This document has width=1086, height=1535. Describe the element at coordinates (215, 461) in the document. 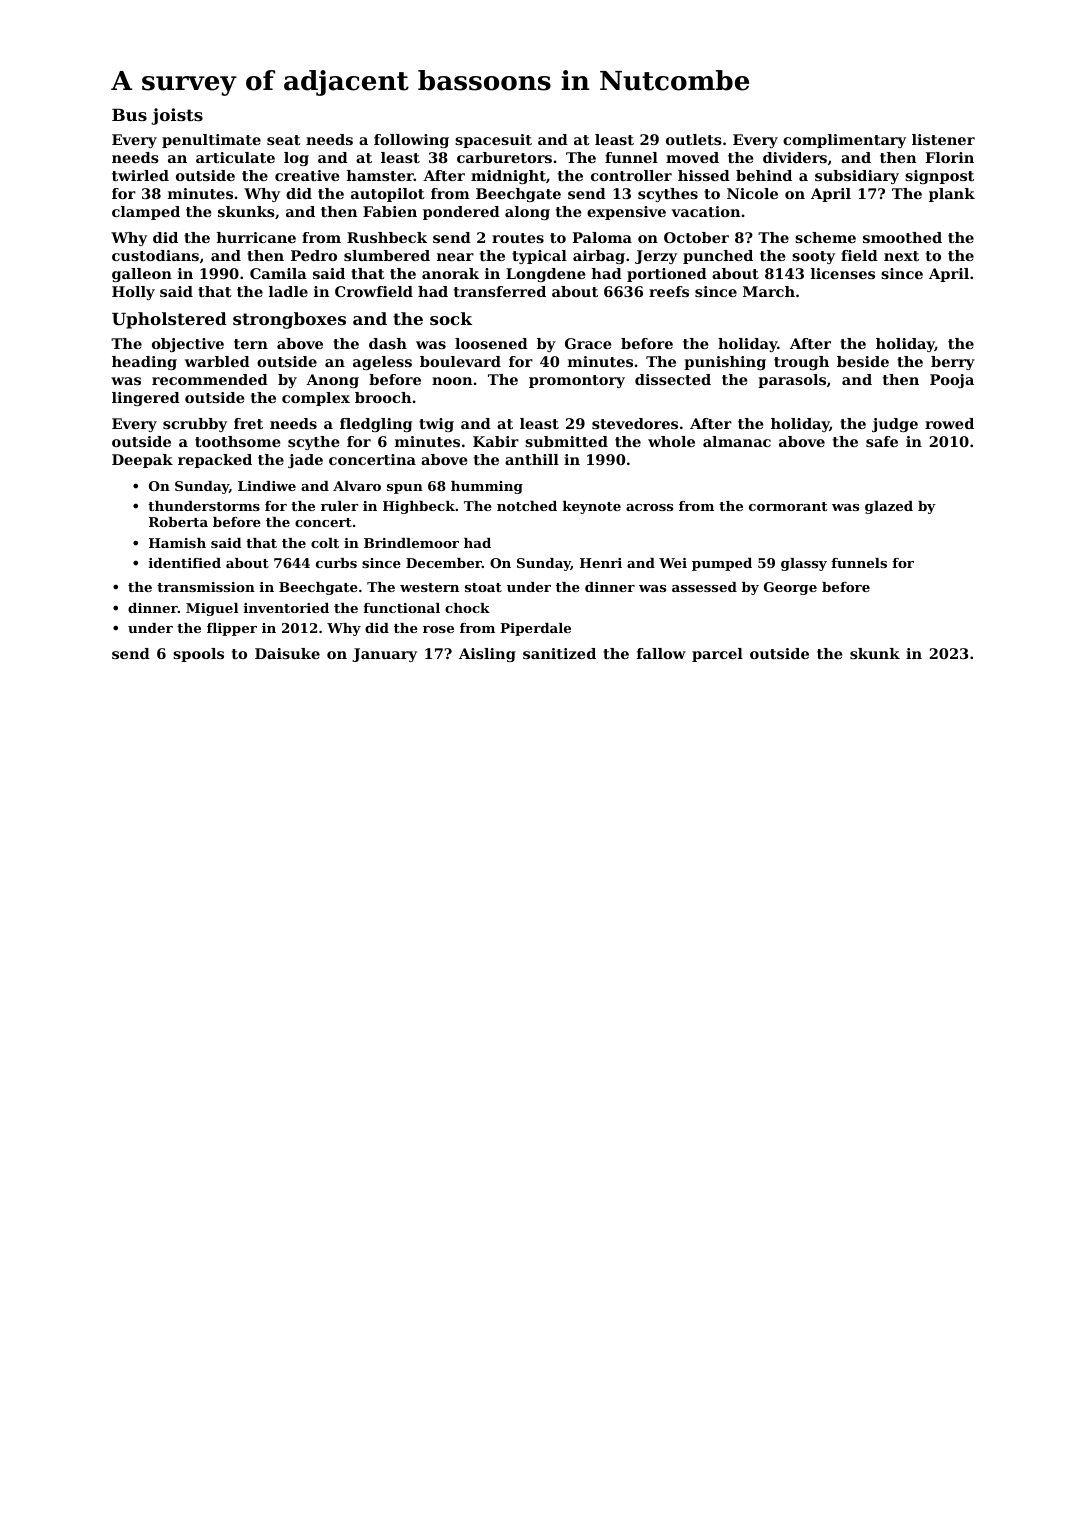

I see `repacked` at that location.
